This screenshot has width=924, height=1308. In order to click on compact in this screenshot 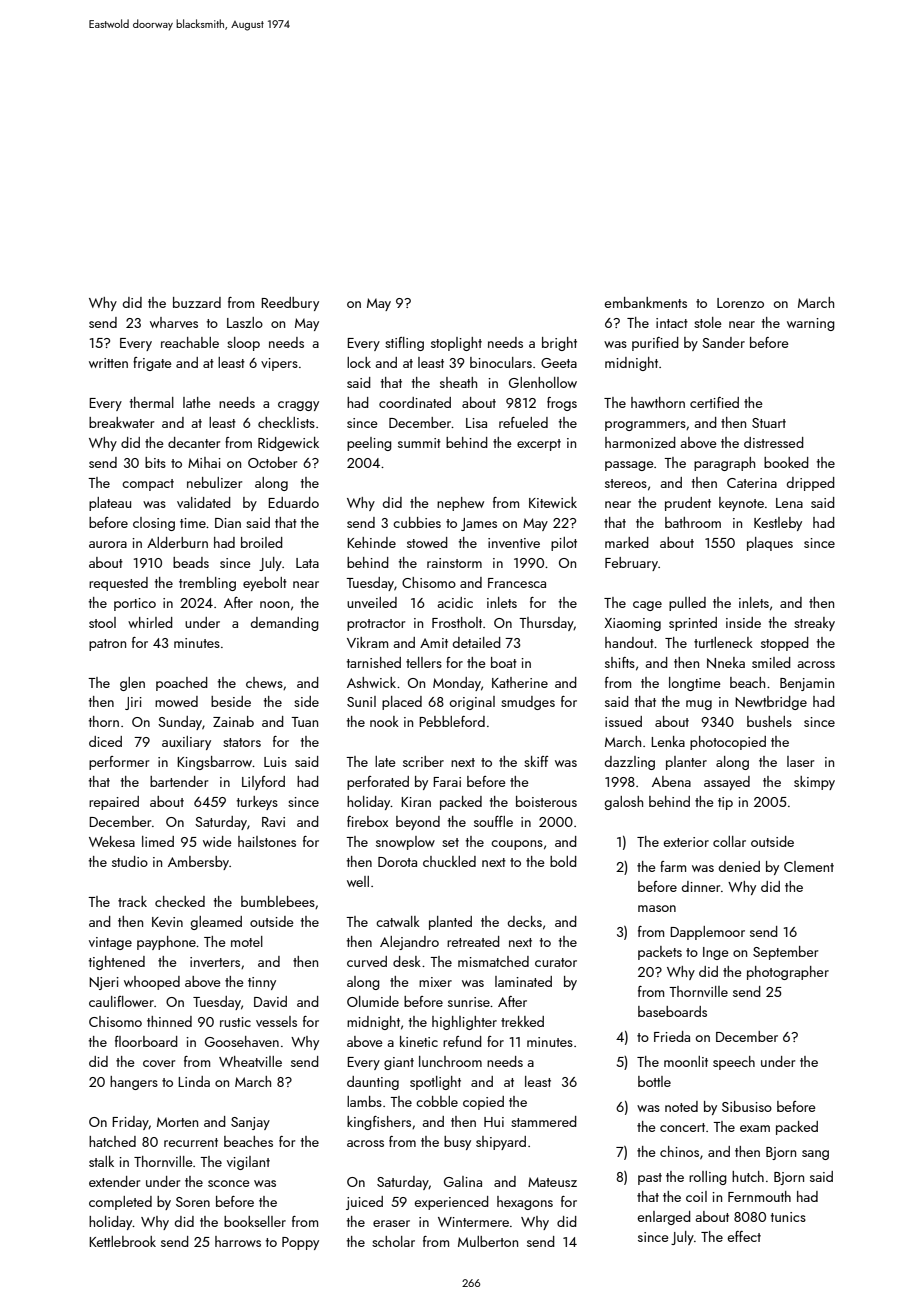, I will do `click(148, 485)`.
